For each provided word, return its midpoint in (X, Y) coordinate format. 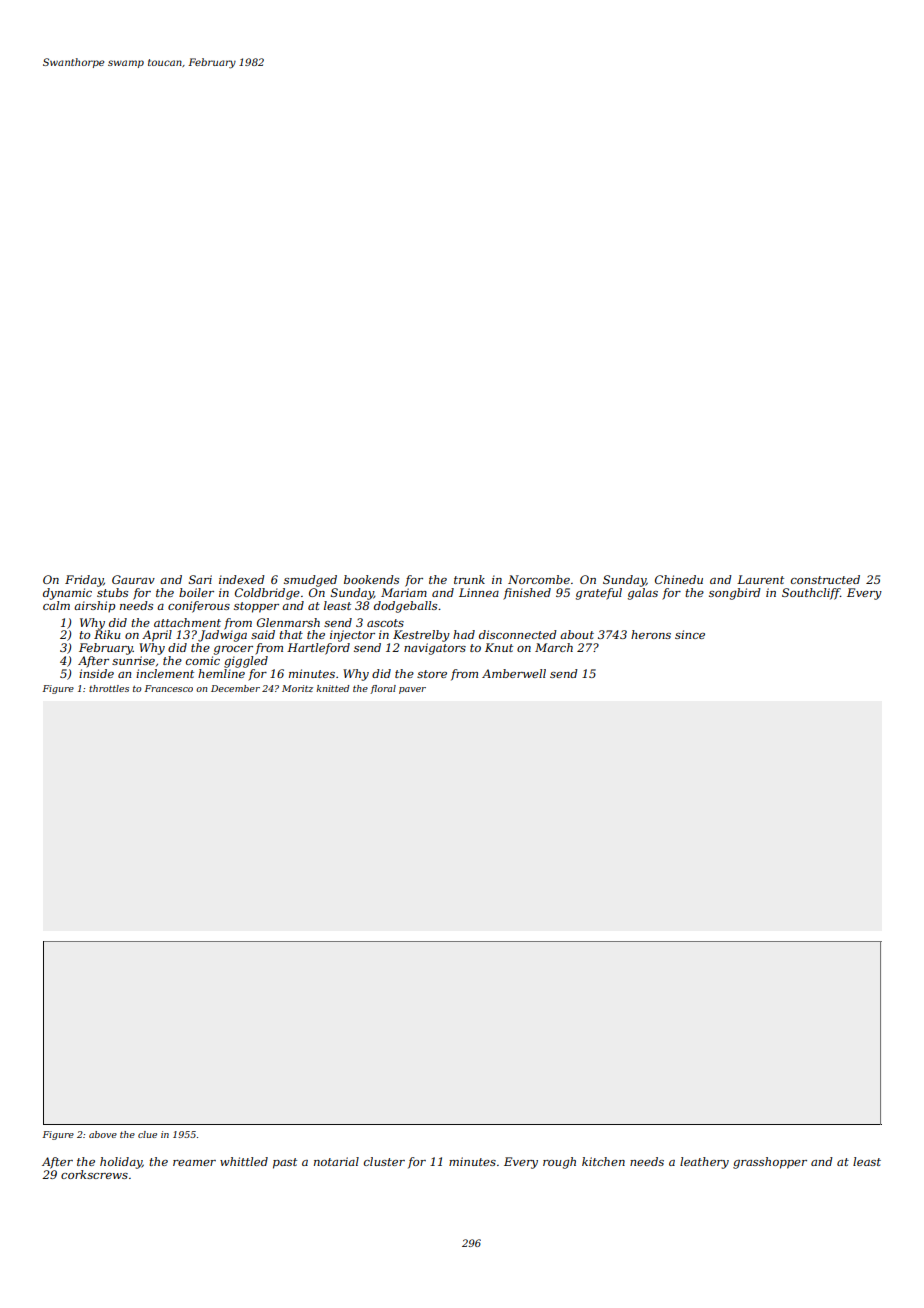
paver (412, 690)
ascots (385, 623)
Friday (84, 581)
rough (559, 1163)
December (235, 688)
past (285, 1163)
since (690, 634)
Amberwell (514, 673)
